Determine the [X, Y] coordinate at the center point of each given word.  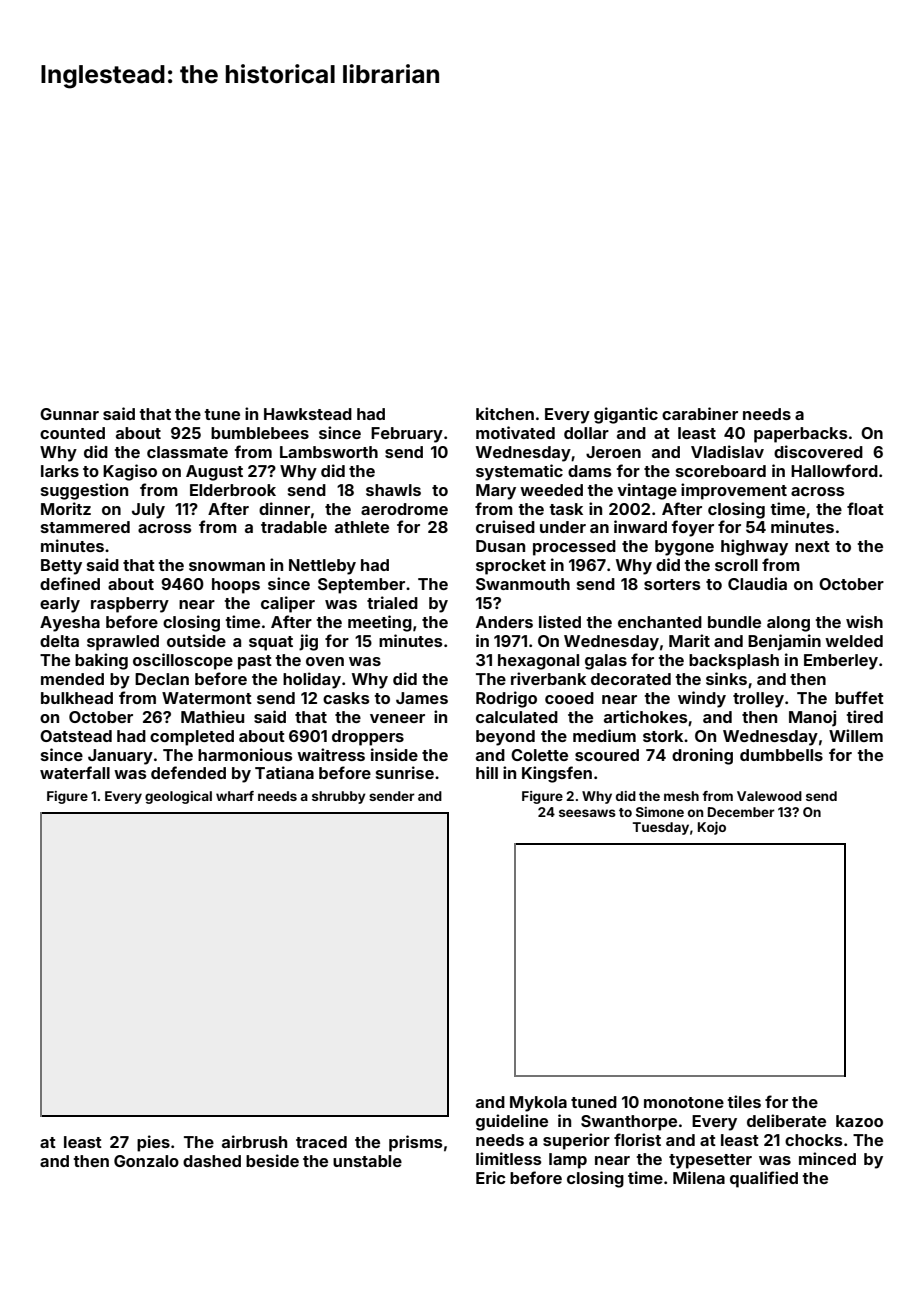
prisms [416, 1143]
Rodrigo [506, 699]
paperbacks [801, 435]
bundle [734, 622]
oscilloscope [183, 661]
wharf [235, 796]
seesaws [587, 813]
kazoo [859, 1121]
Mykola [538, 1104]
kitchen [505, 413]
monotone [684, 1102]
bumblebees [260, 433]
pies [153, 1143]
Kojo [712, 828]
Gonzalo [146, 1161]
